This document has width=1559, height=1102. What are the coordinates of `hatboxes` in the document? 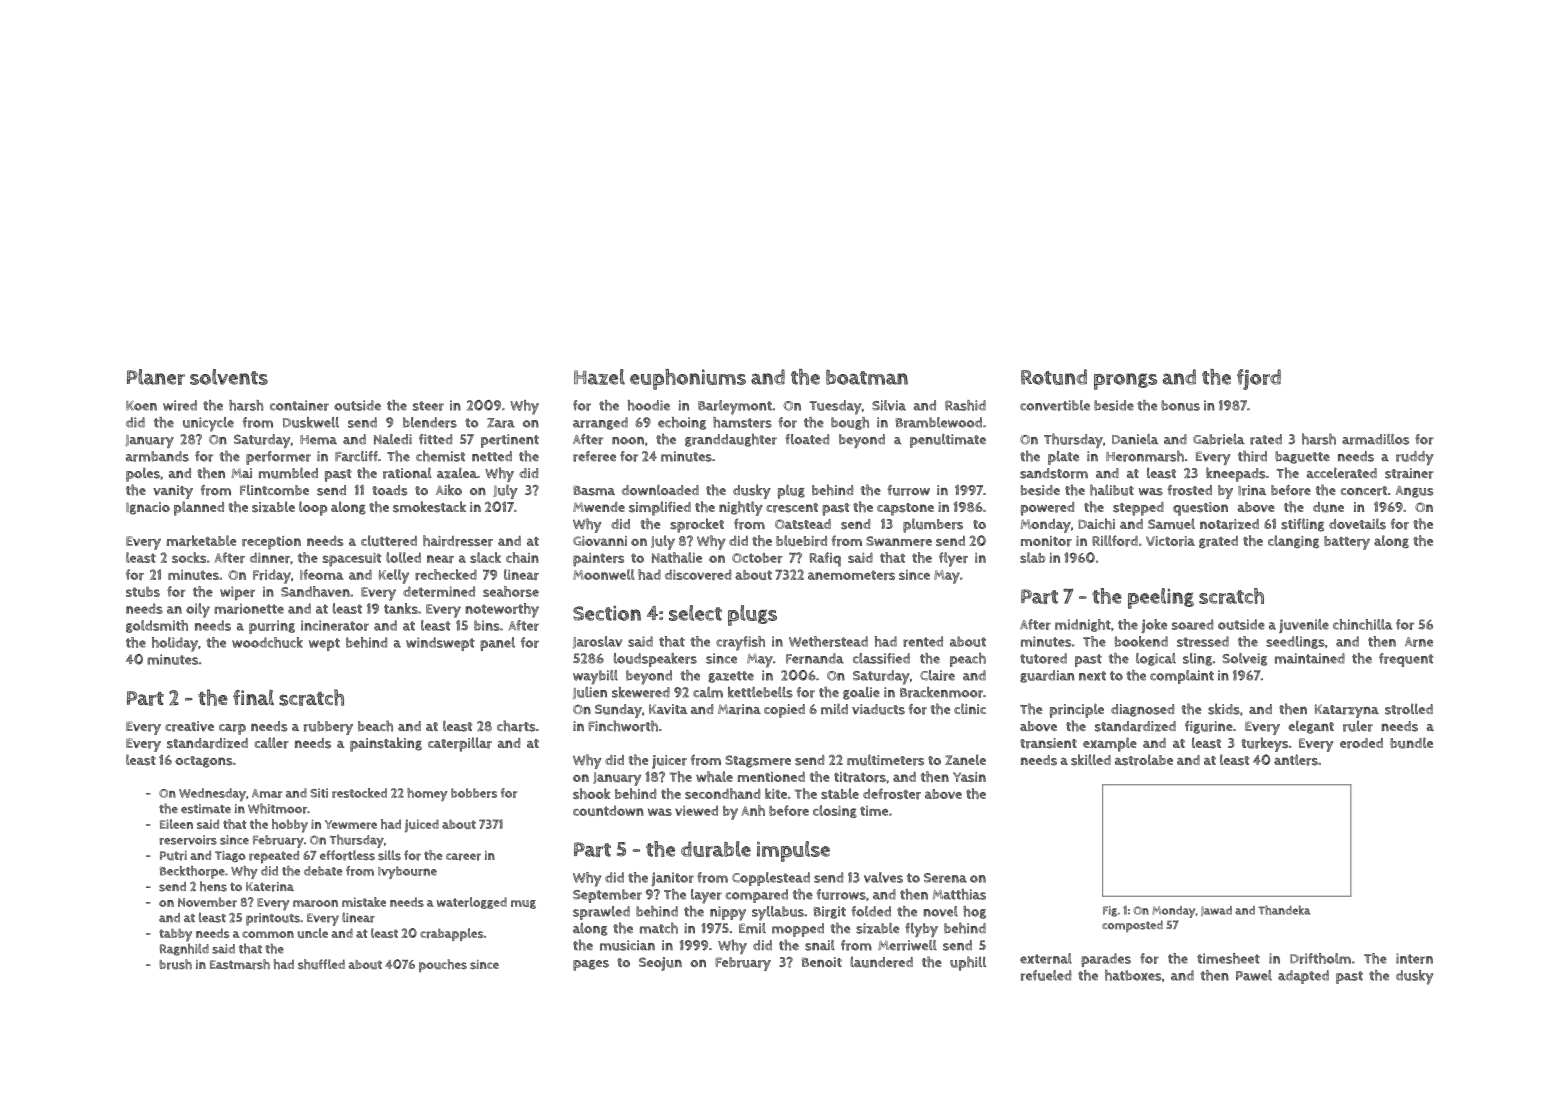 It's located at (1133, 975).
